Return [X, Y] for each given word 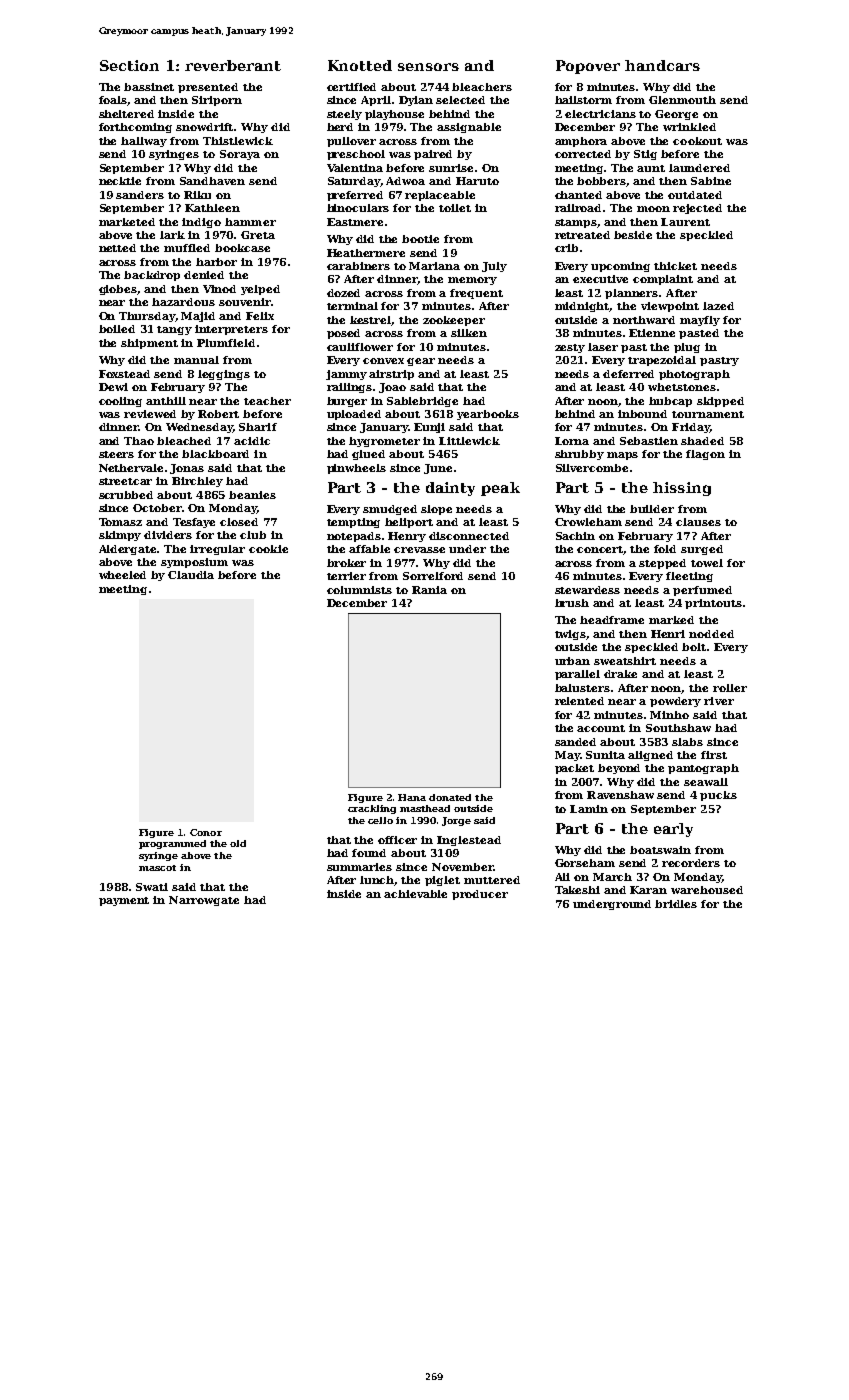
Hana [412, 797]
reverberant [233, 65]
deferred [628, 374]
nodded [711, 634]
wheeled [122, 575]
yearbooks [488, 415]
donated [450, 797]
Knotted [360, 65]
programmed [172, 844]
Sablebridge [422, 402]
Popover [588, 67]
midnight [582, 307]
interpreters [231, 330]
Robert [218, 414]
